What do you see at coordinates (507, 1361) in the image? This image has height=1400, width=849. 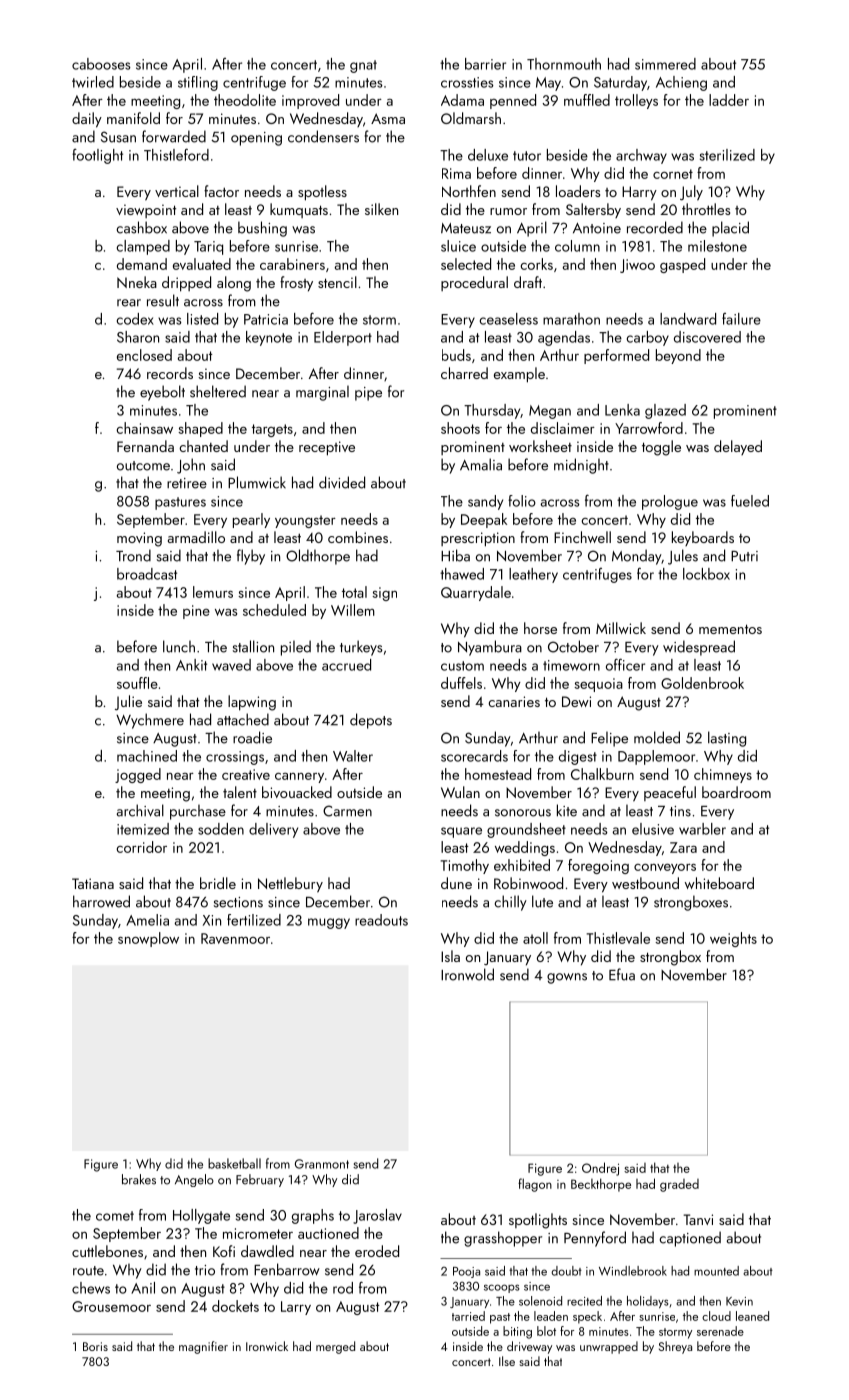 I see `Ilse` at bounding box center [507, 1361].
